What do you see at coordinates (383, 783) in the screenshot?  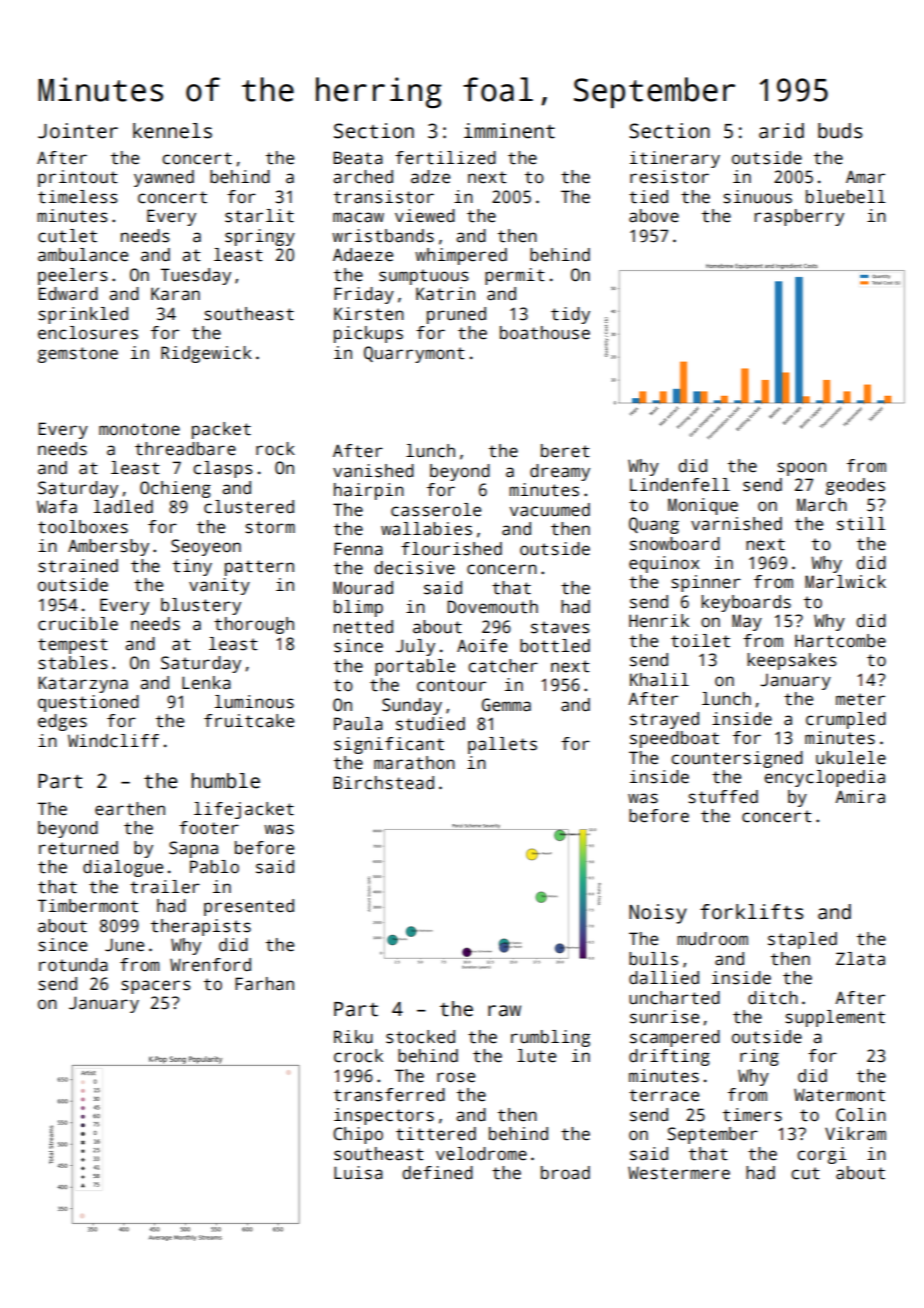 I see `Birchstead` at bounding box center [383, 783].
